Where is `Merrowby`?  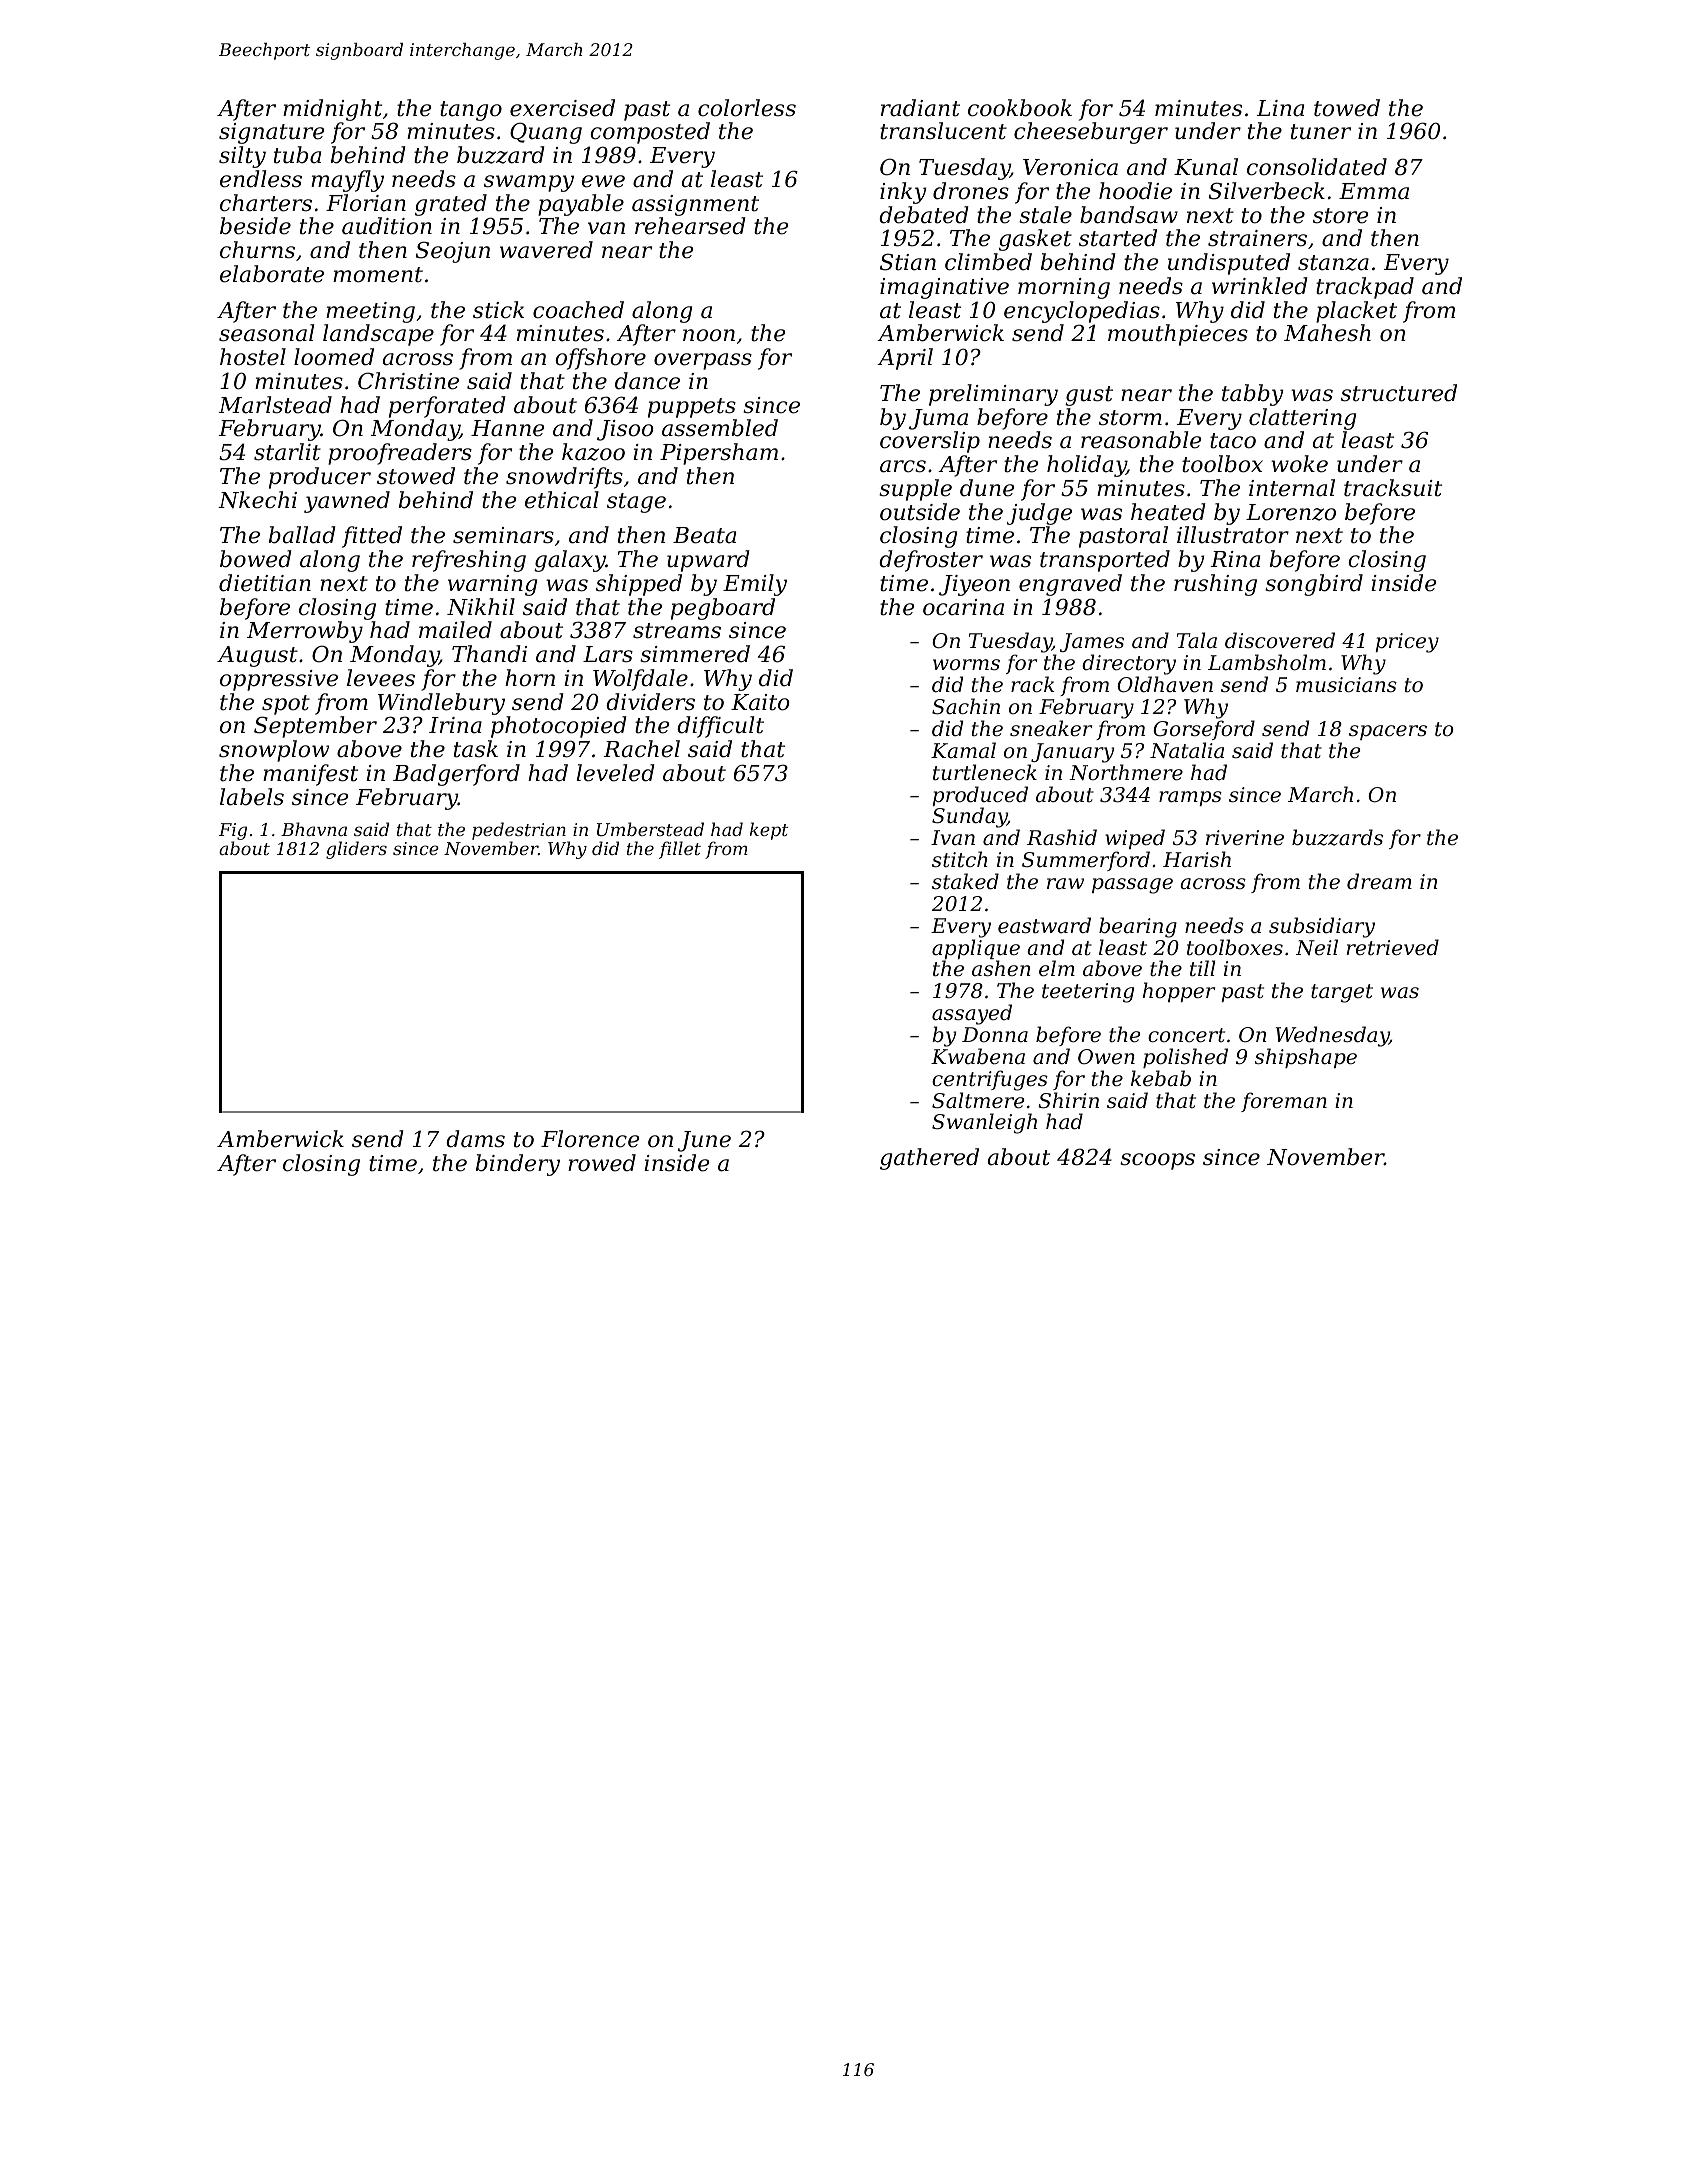 Merrowby is located at coordinates (305, 632).
